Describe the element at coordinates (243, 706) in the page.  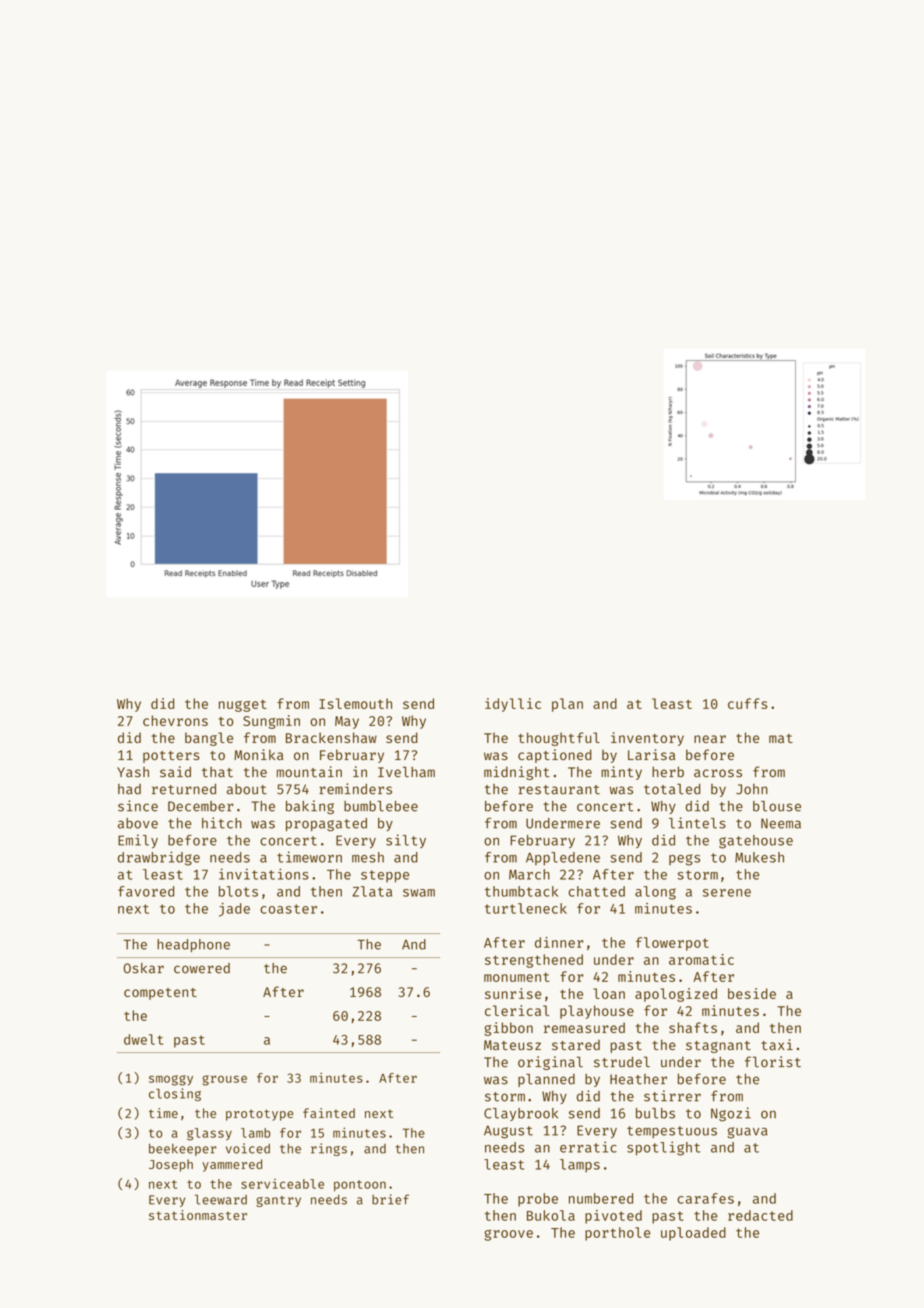
I see `nugget` at that location.
